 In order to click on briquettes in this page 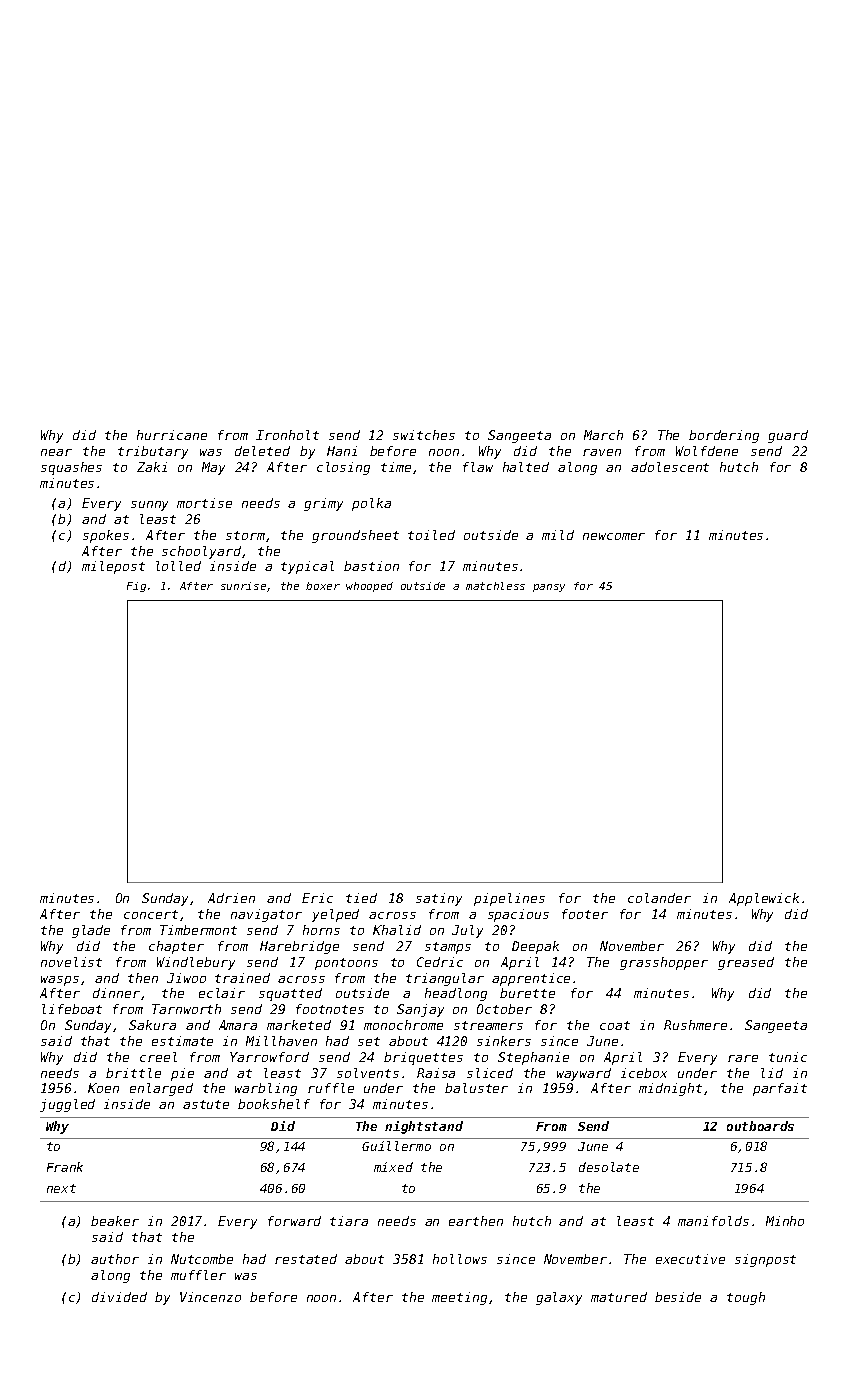, I will do `click(423, 1058)`.
